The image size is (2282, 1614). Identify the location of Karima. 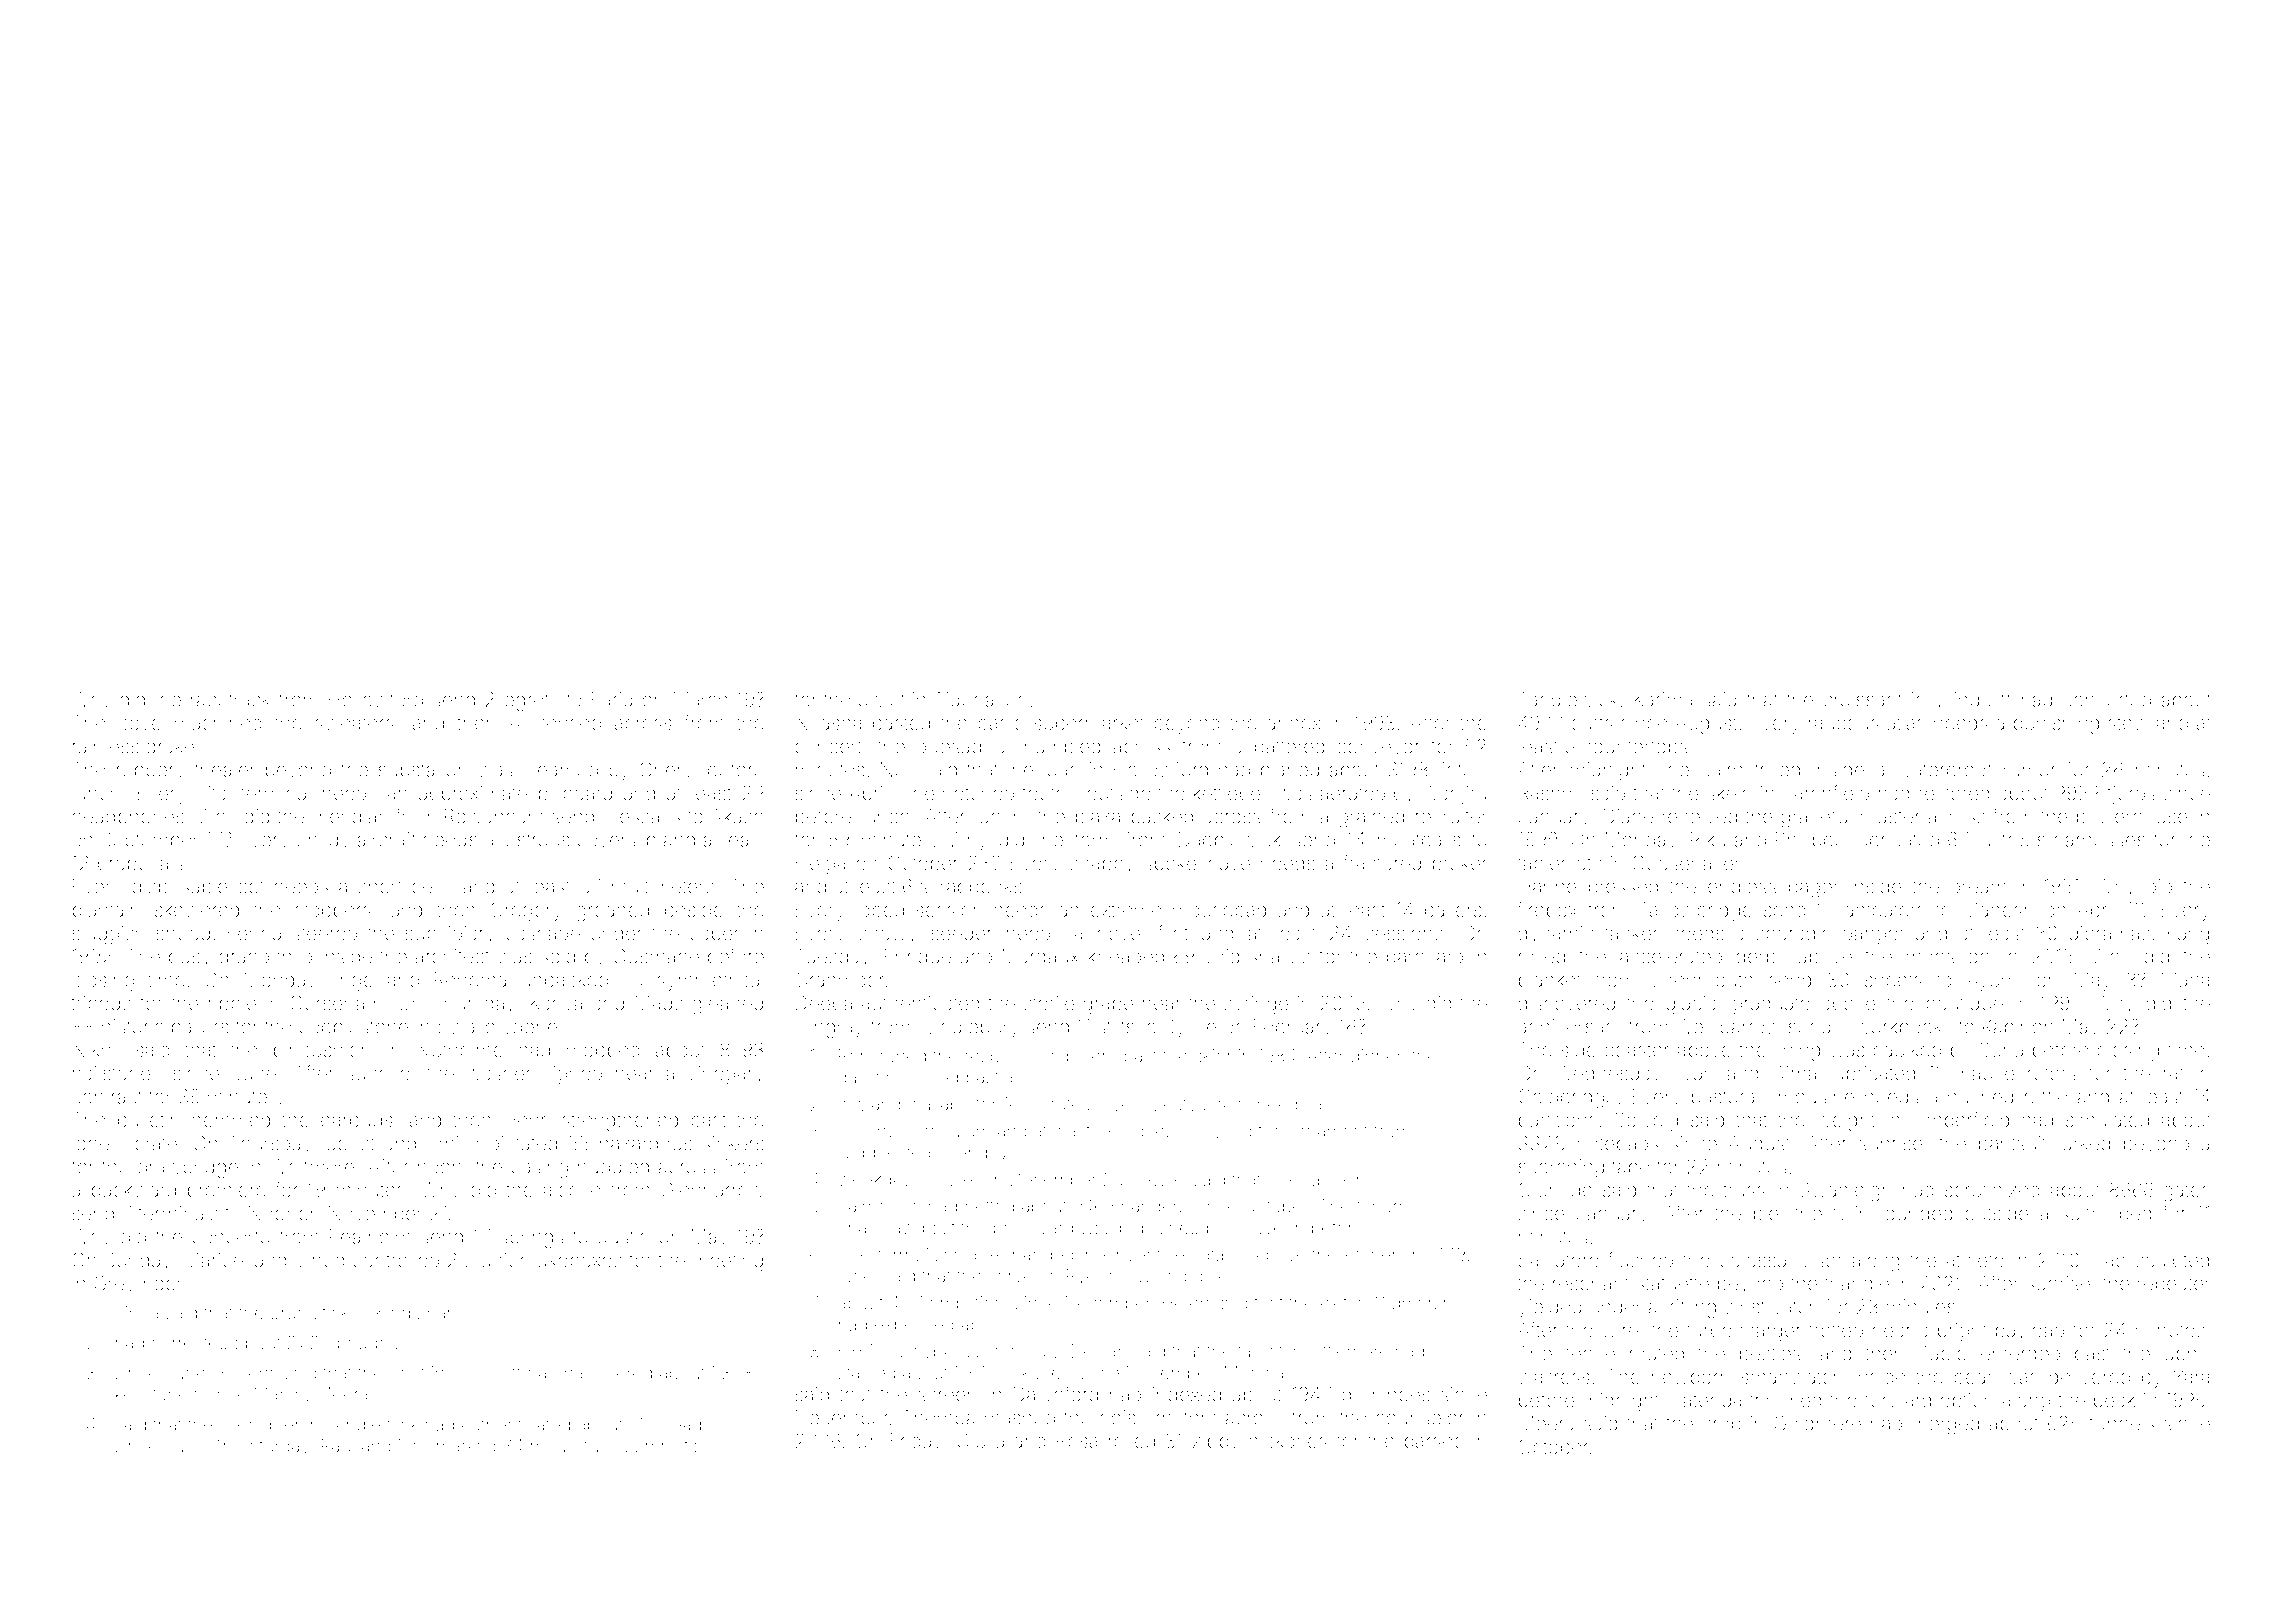
(1663, 699).
